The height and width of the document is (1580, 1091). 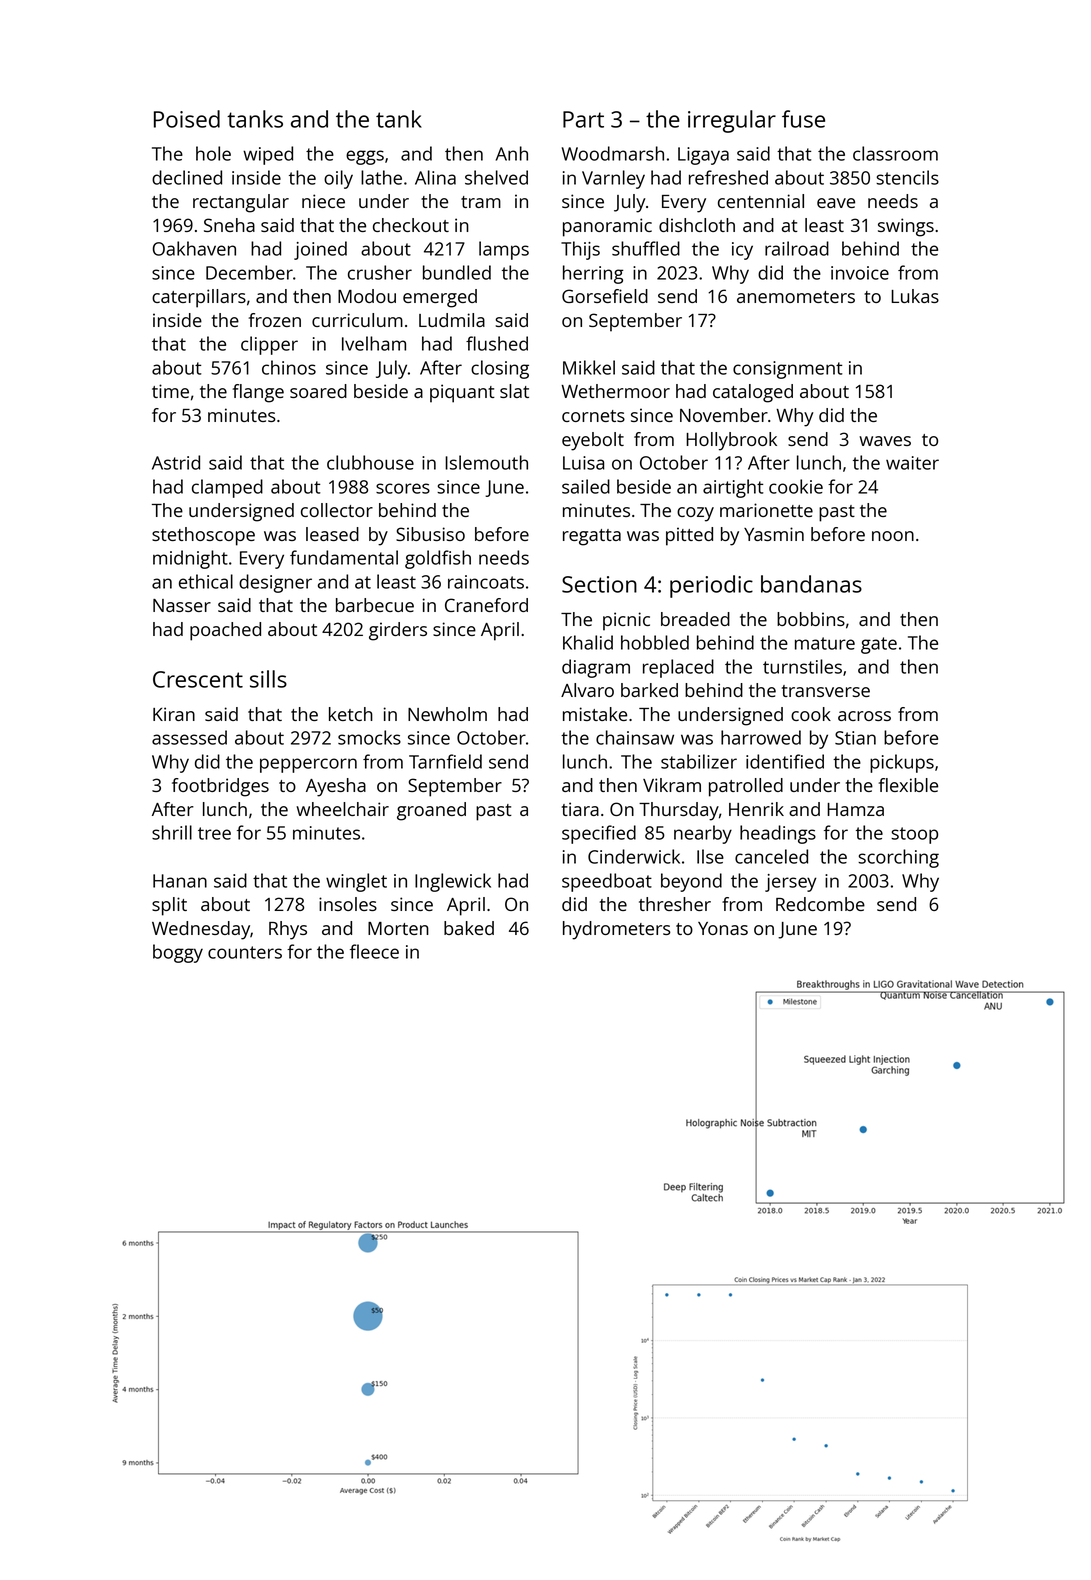 I want to click on pitted, so click(x=689, y=536).
